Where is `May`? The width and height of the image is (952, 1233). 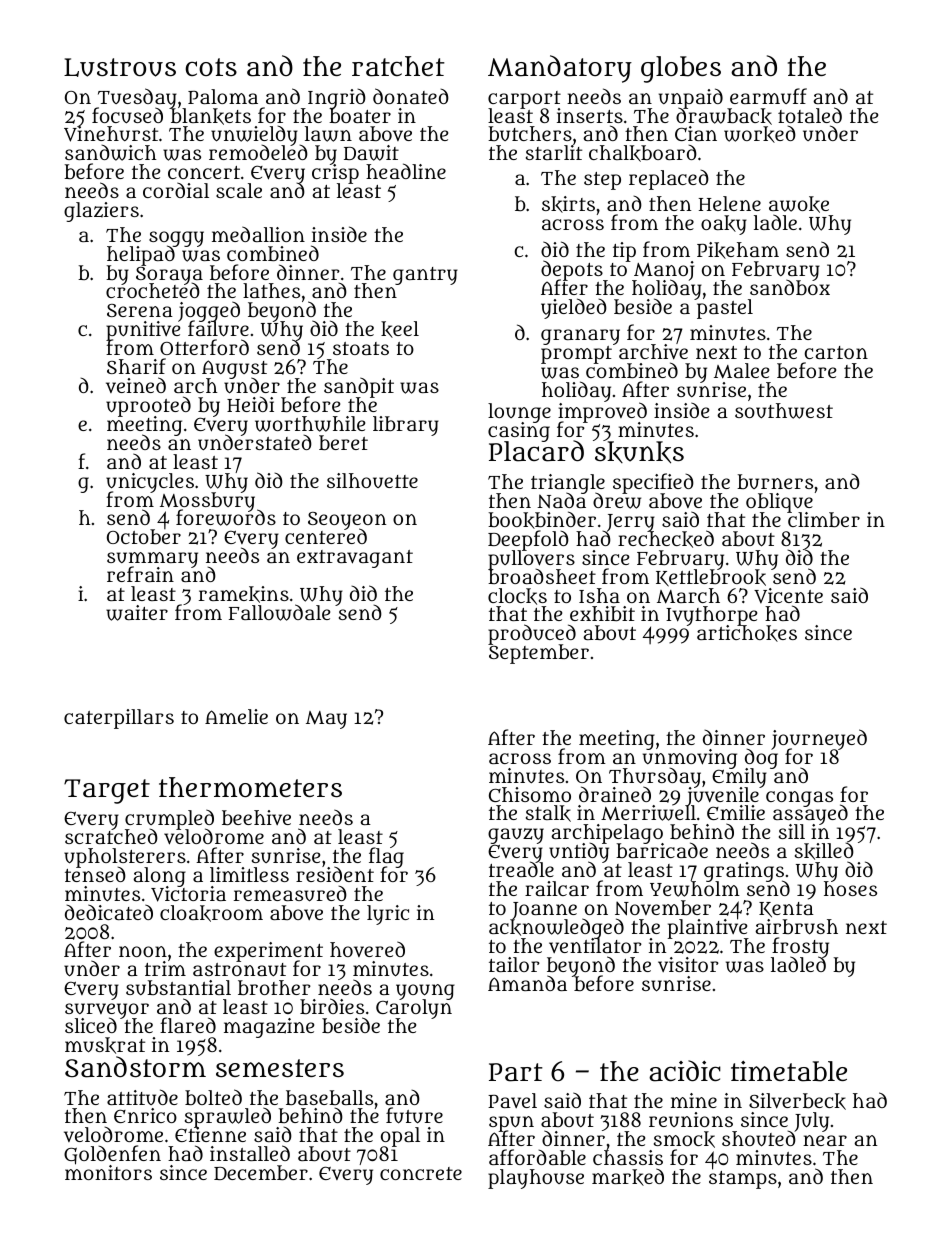 May is located at coordinates (326, 720).
